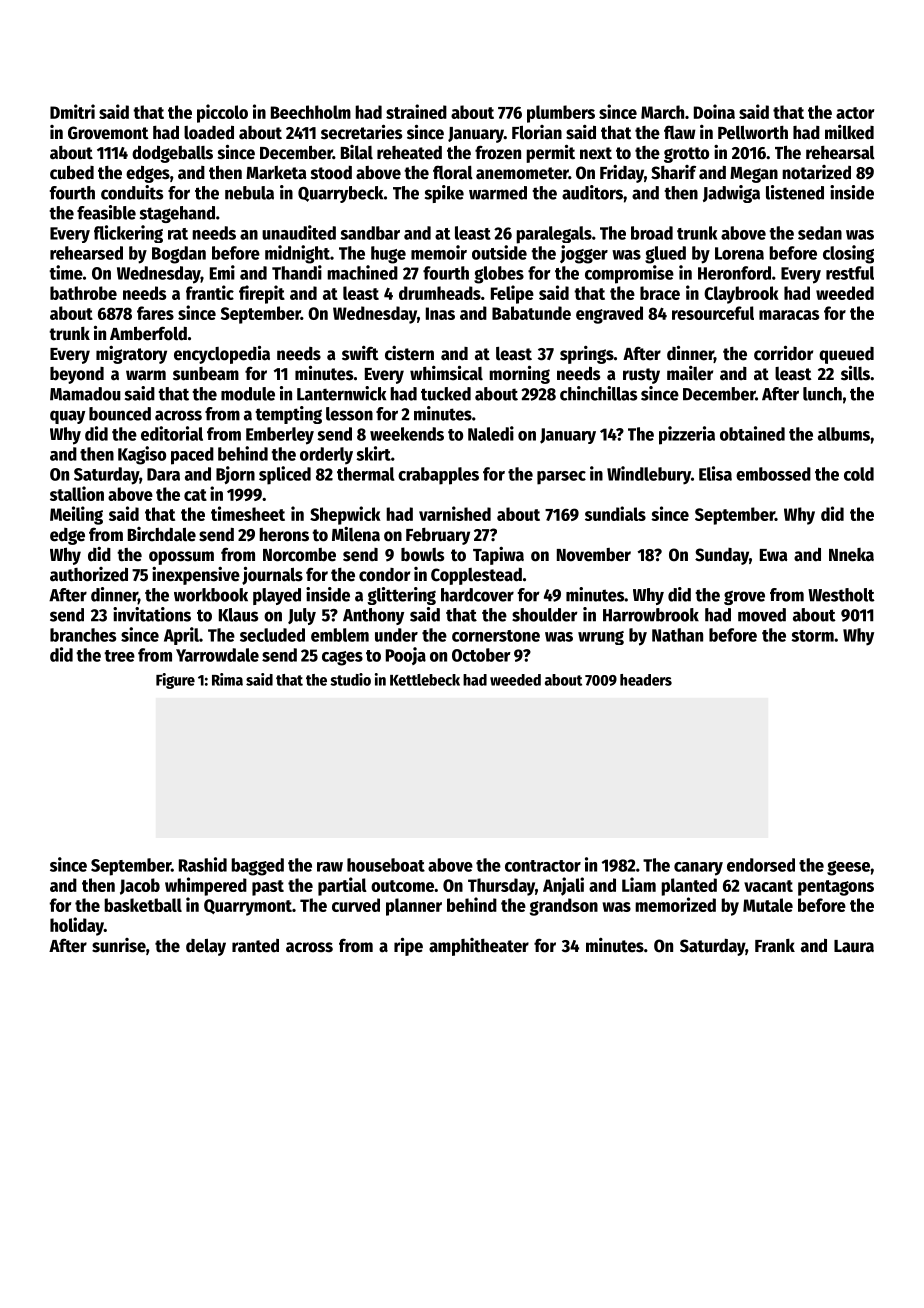 This image has width=924, height=1308. I want to click on encyclopedia, so click(222, 354).
